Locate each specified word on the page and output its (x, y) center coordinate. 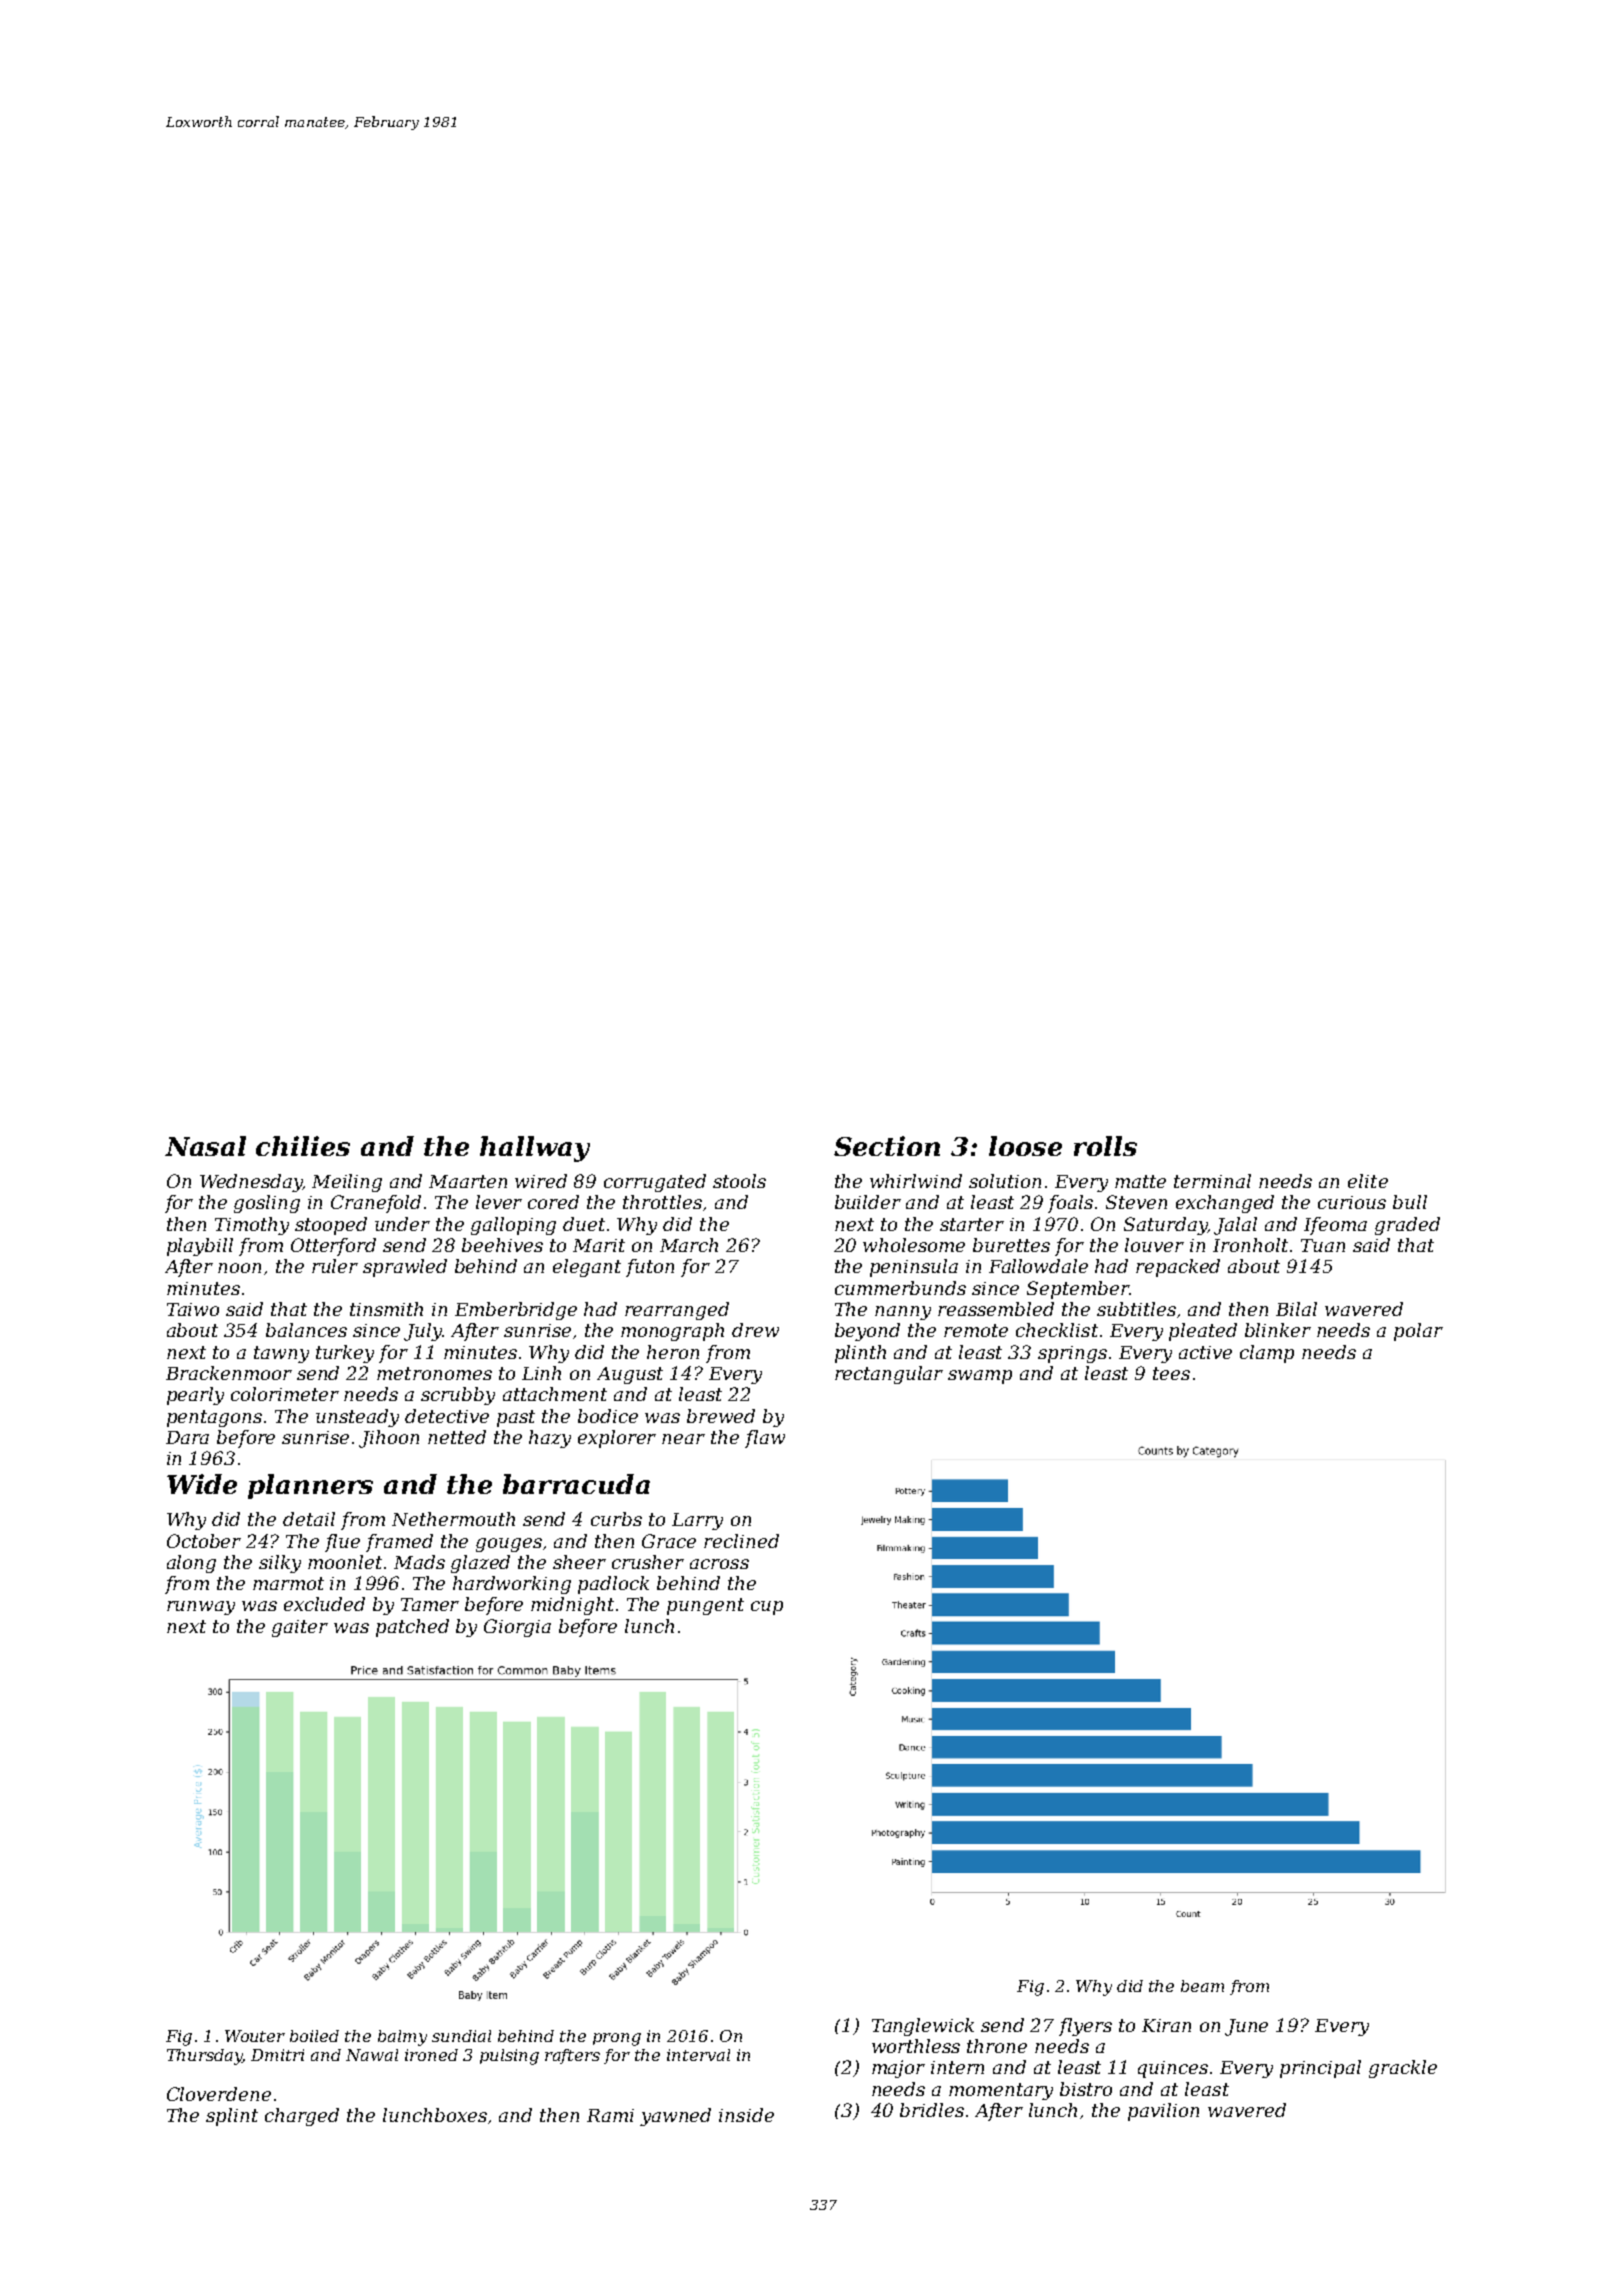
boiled (314, 2036)
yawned (675, 2117)
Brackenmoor (229, 1373)
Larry (697, 1521)
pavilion (1163, 2112)
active (1205, 1352)
